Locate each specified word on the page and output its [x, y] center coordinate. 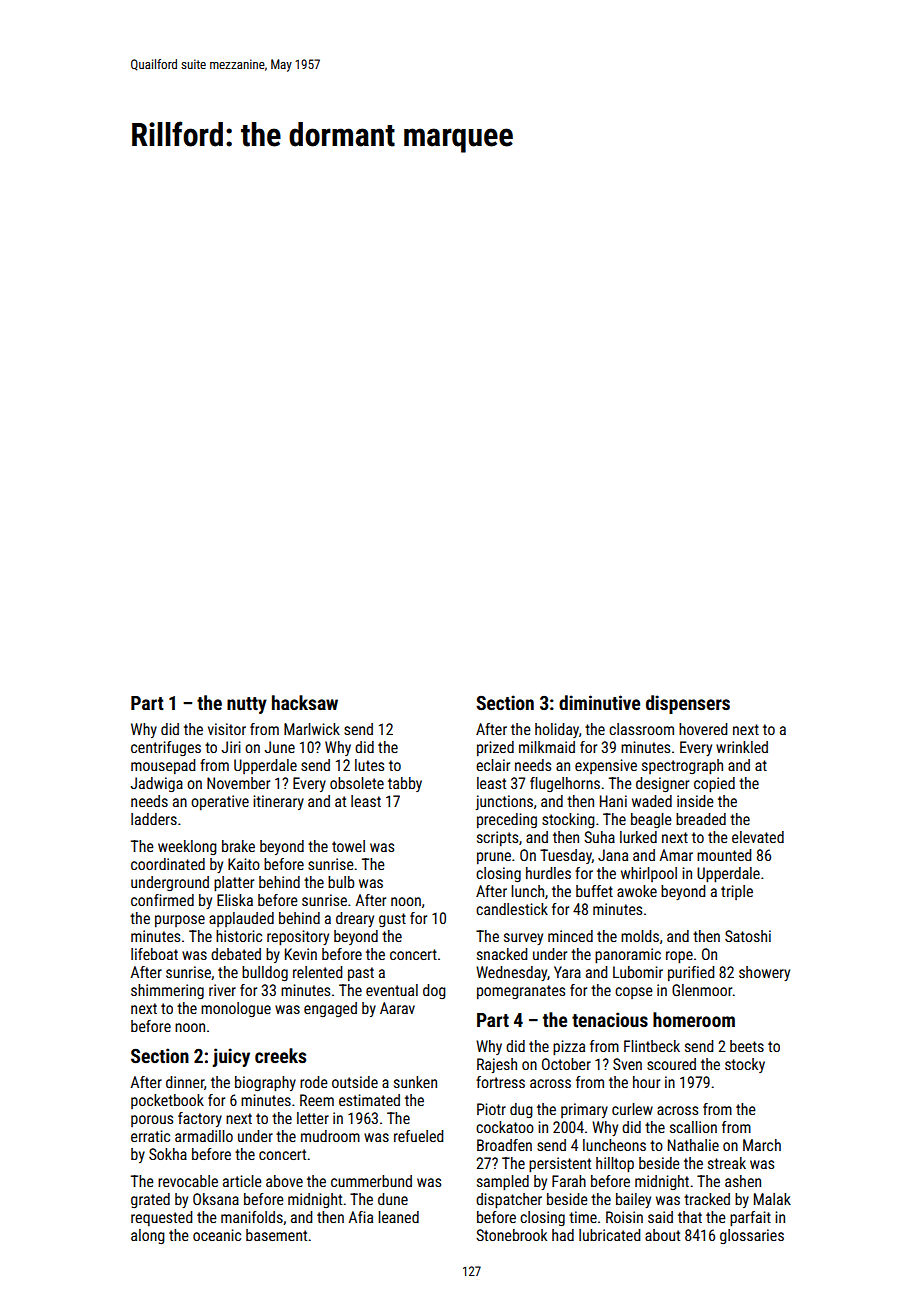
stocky [745, 1065]
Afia [360, 1217]
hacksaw [305, 702]
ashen [743, 1181]
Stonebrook [511, 1235]
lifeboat [154, 954]
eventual [392, 990]
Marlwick [312, 729]
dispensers [688, 704]
